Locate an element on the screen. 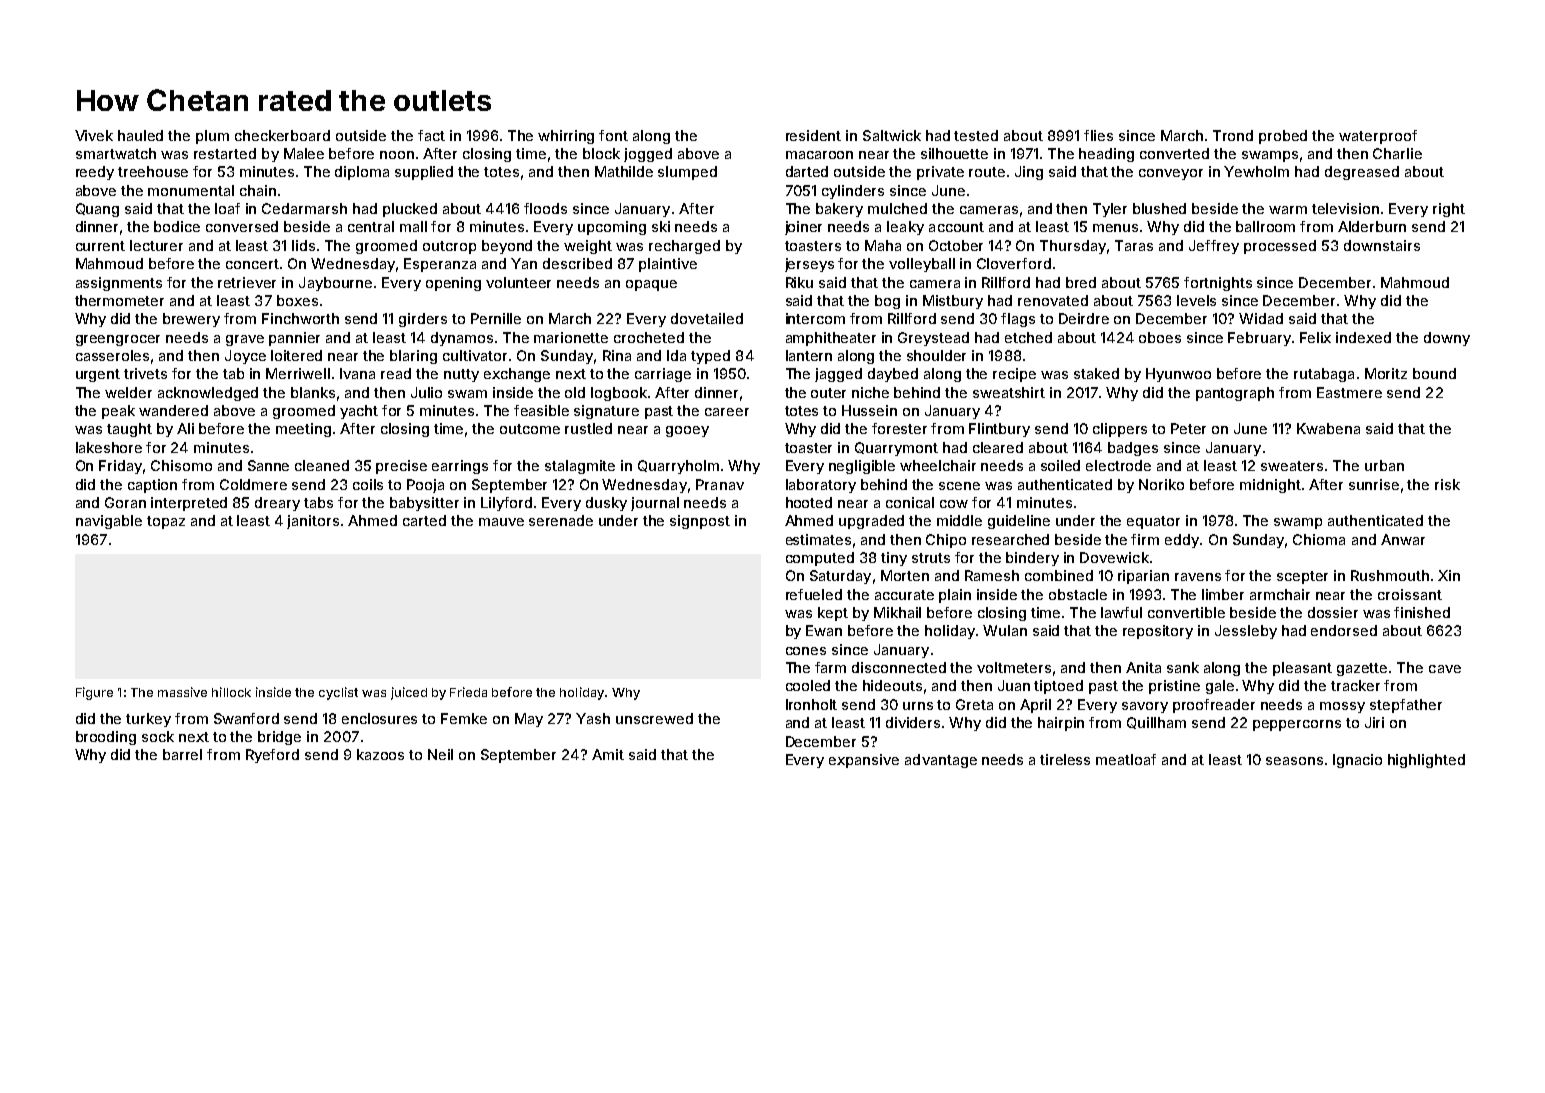  juiced is located at coordinates (409, 693).
